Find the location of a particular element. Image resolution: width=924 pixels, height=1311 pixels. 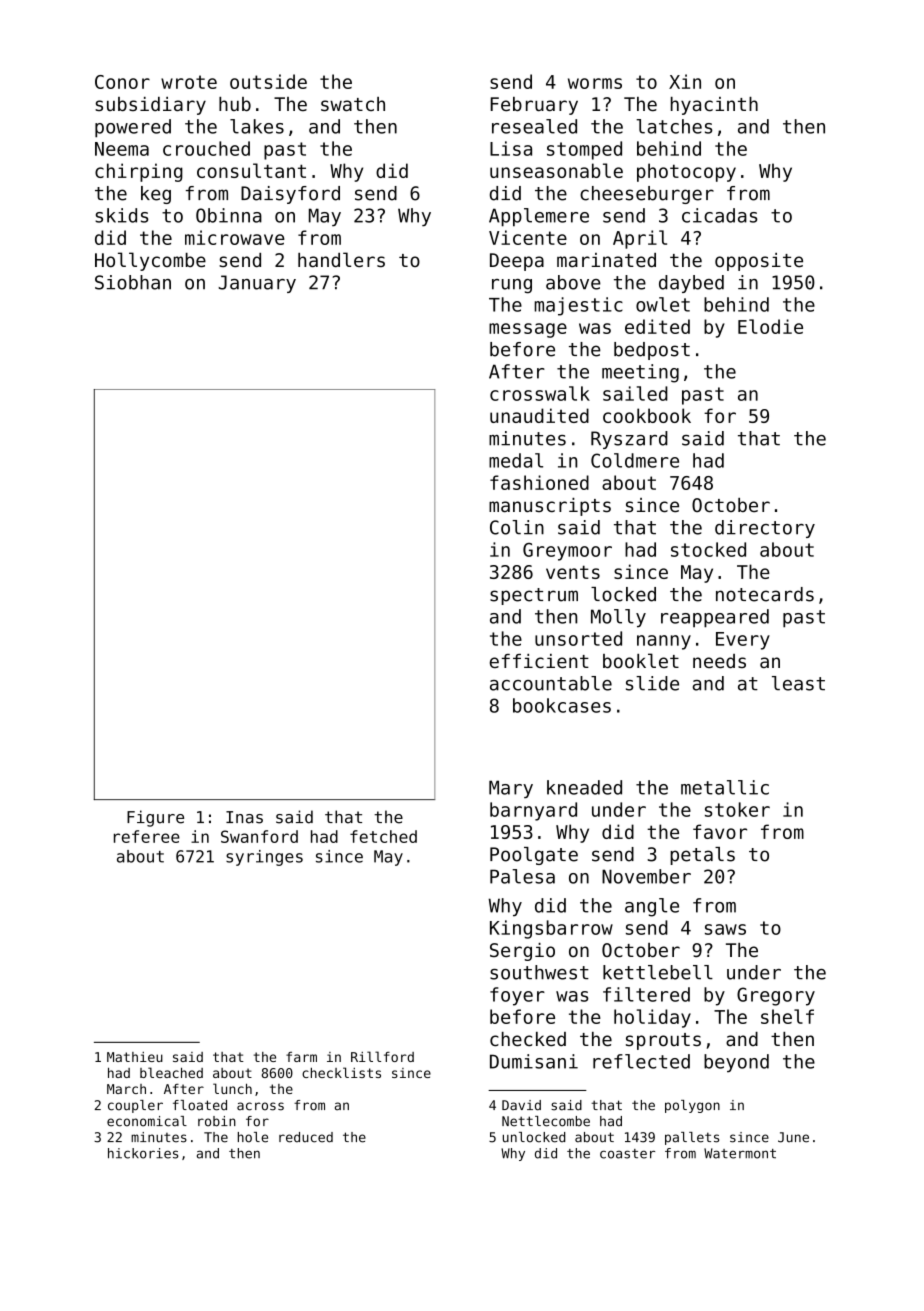

Mathieu is located at coordinates (135, 1057).
